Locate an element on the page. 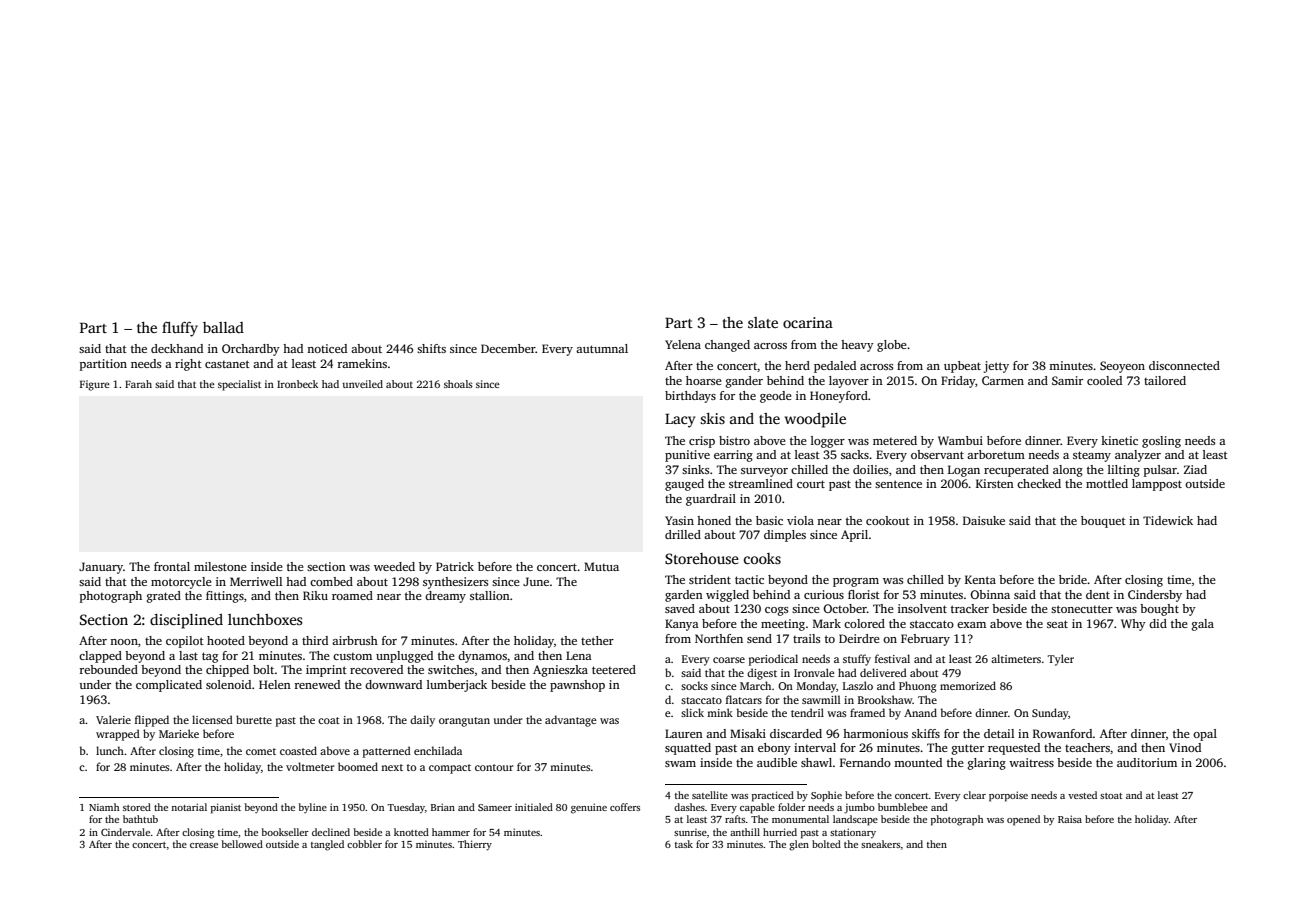  gauged is located at coordinates (684, 485).
